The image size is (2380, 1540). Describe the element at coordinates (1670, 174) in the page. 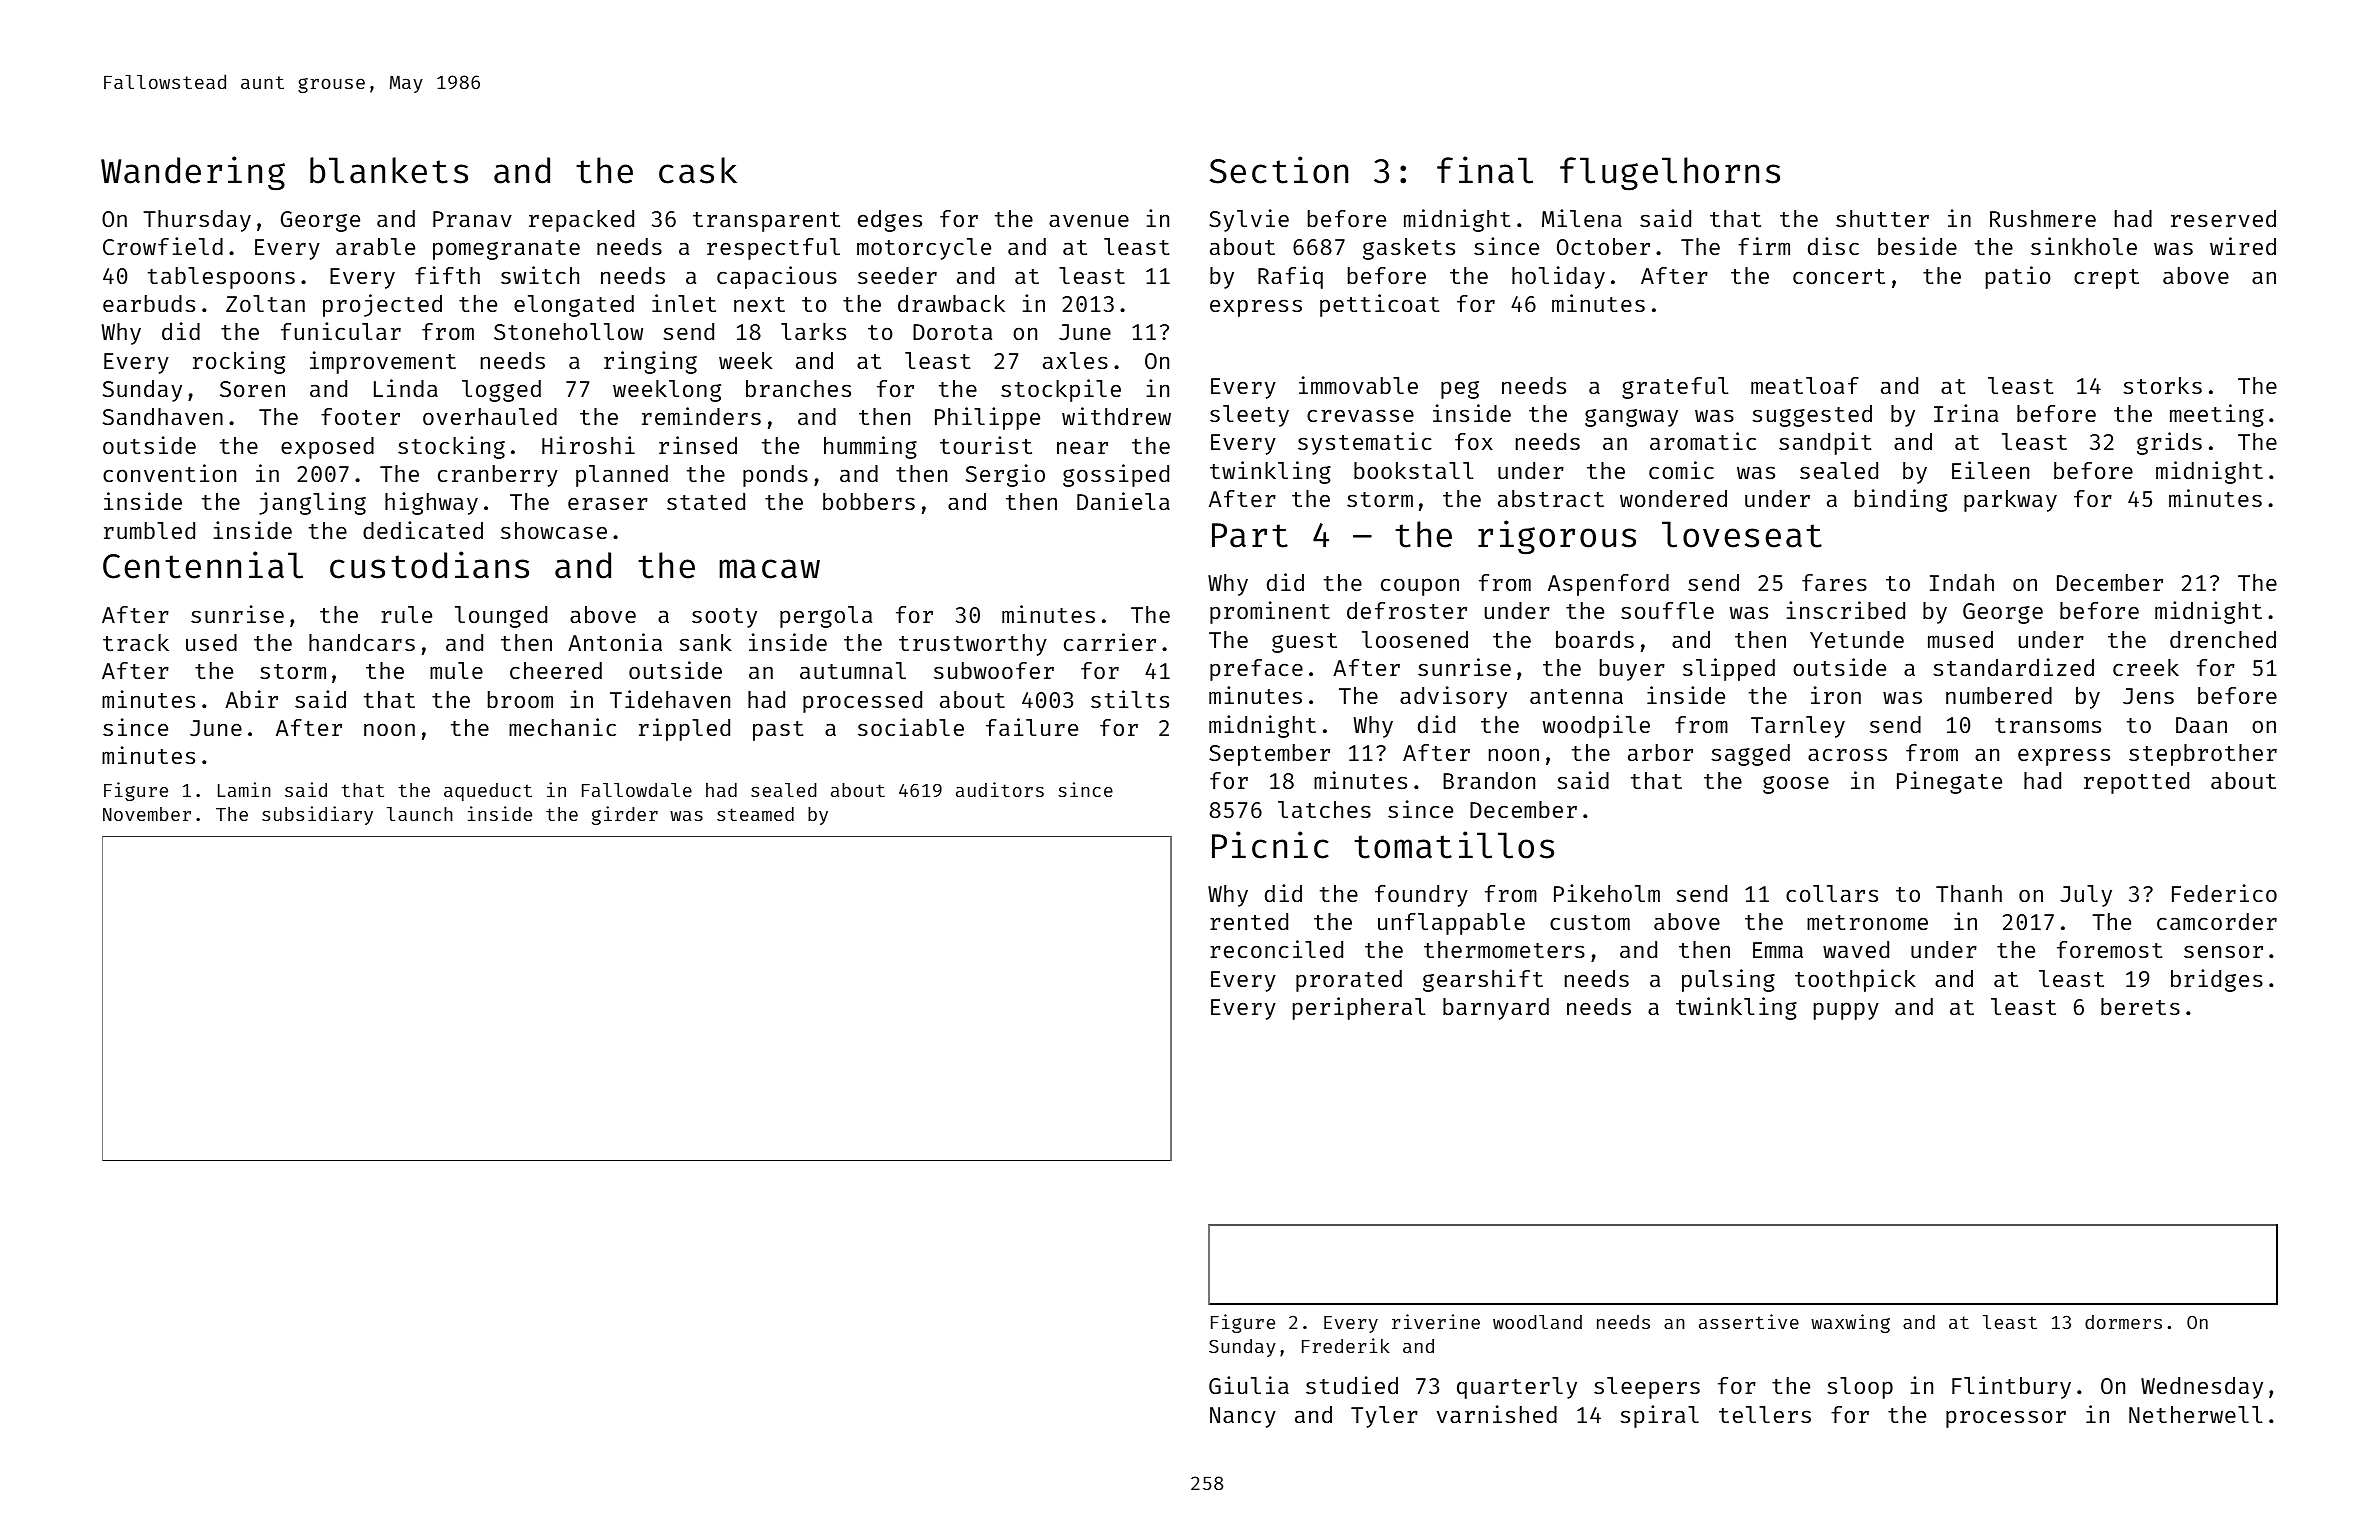

I see `flugelhorns` at that location.
